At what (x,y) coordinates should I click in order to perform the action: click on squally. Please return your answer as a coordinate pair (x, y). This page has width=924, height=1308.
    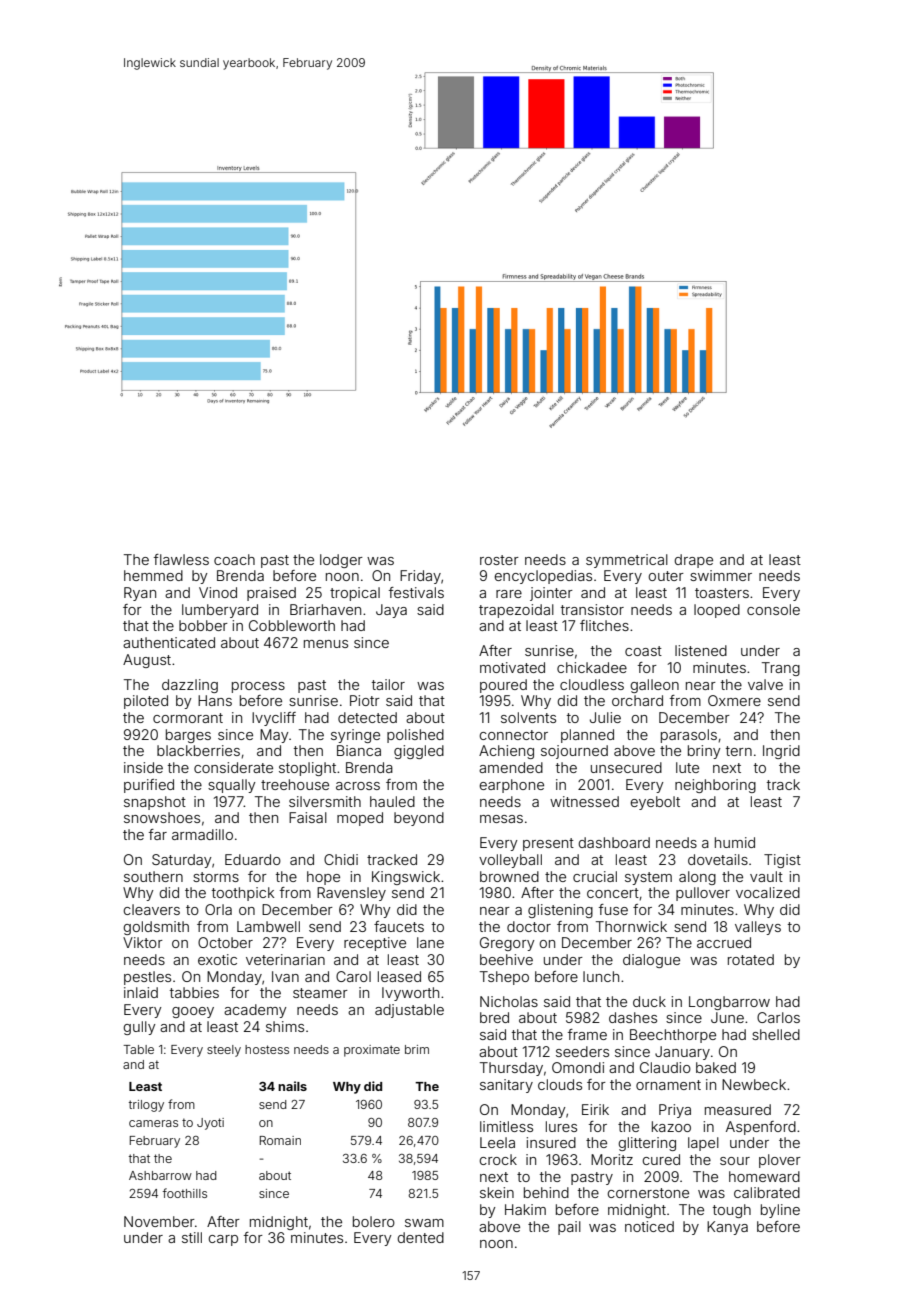
    Looking at the image, I should click on (232, 786).
